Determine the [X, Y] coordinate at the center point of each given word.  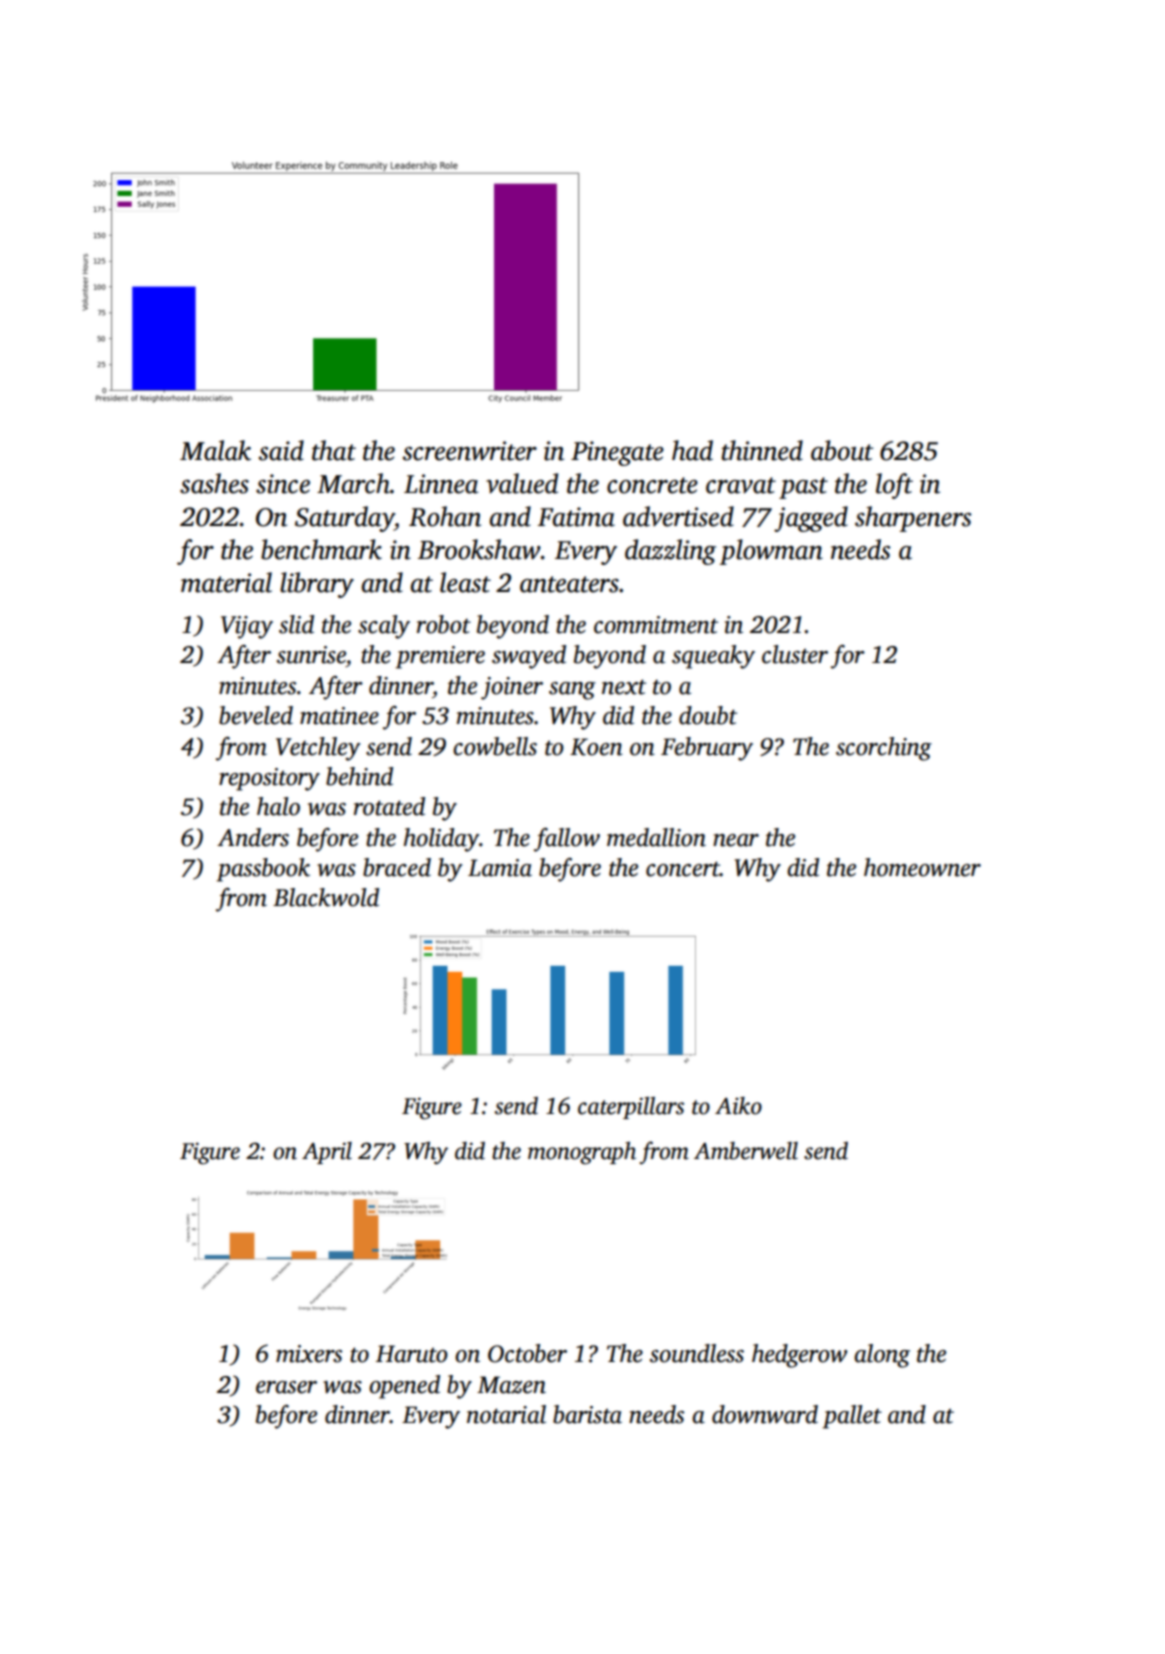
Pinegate [617, 453]
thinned [762, 450]
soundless [697, 1353]
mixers [309, 1354]
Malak [215, 450]
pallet [852, 1417]
